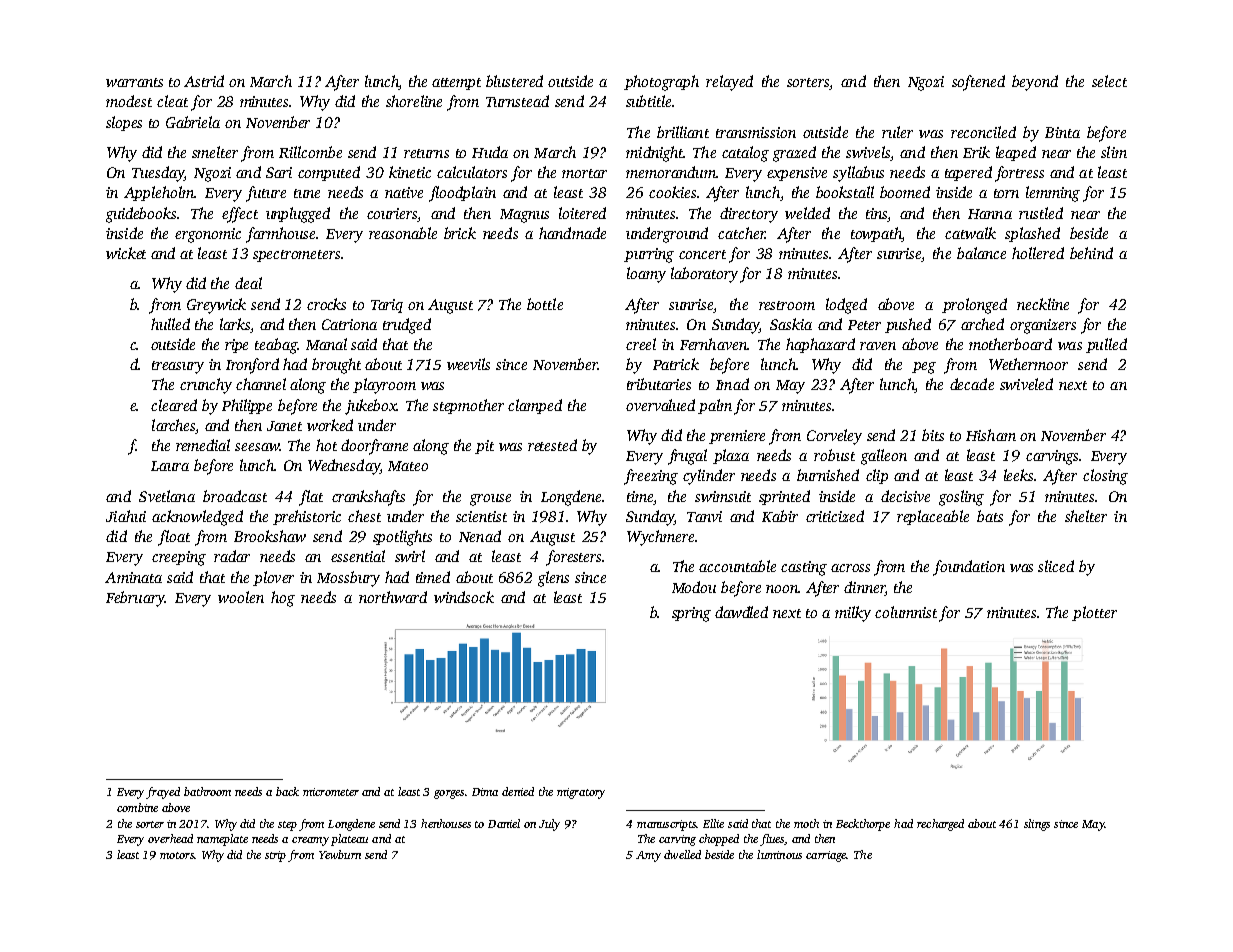 The image size is (1233, 952). What do you see at coordinates (820, 345) in the screenshot?
I see `haphazard` at bounding box center [820, 345].
